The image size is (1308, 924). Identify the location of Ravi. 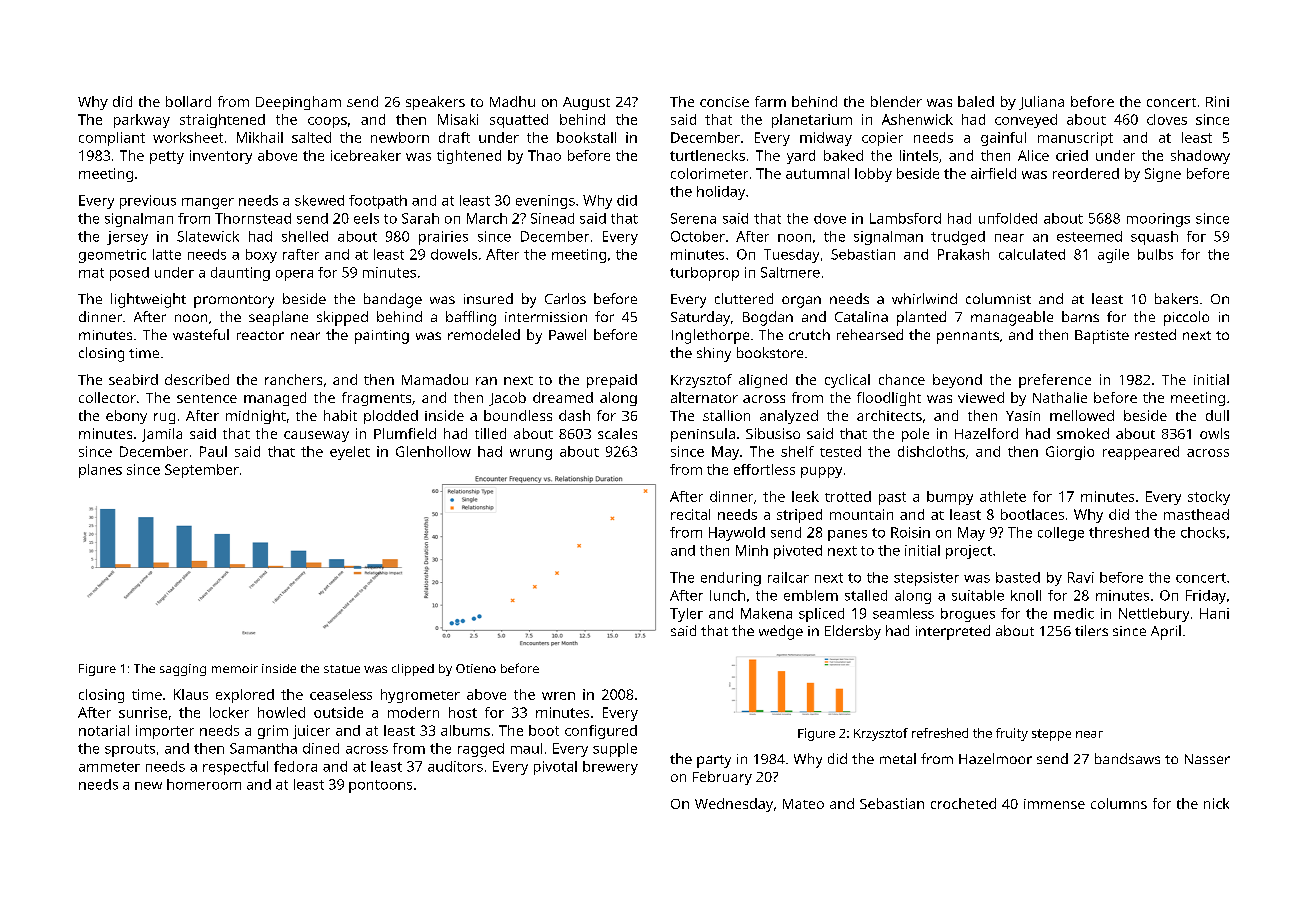
(1081, 577).
